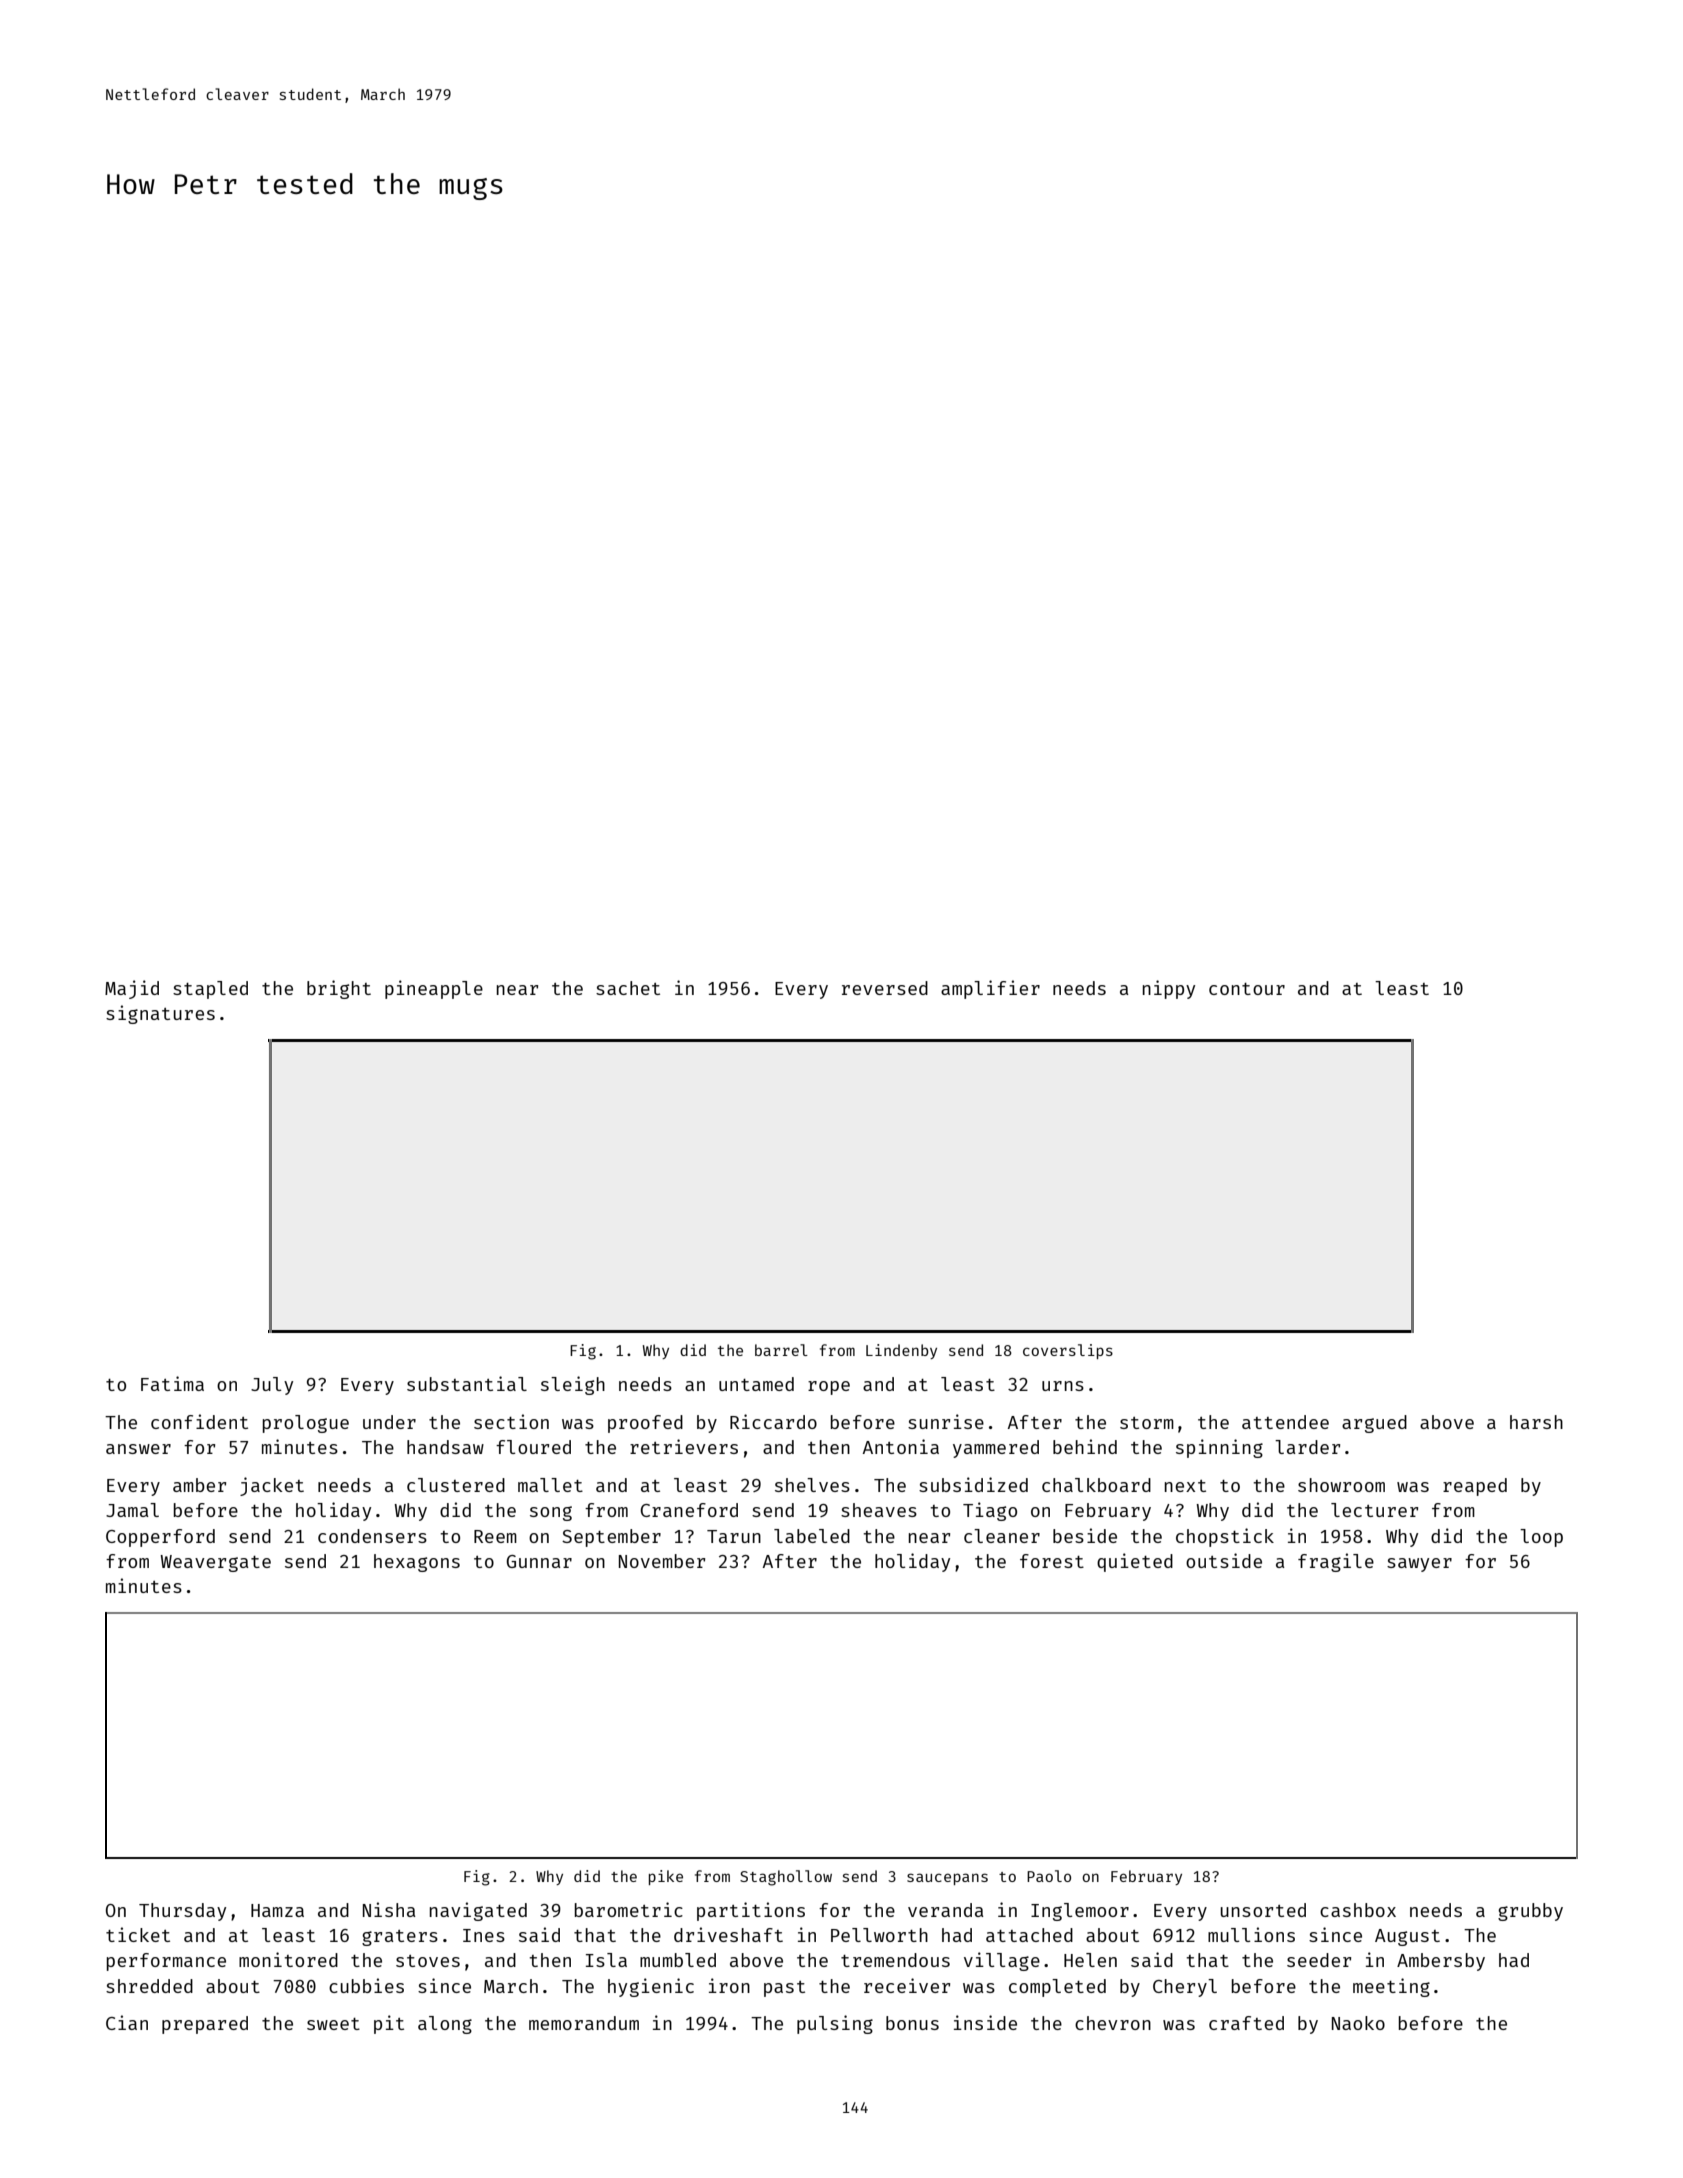 The height and width of the image is (2178, 1683). Describe the element at coordinates (1219, 1448) in the image. I see `spinning` at that location.
